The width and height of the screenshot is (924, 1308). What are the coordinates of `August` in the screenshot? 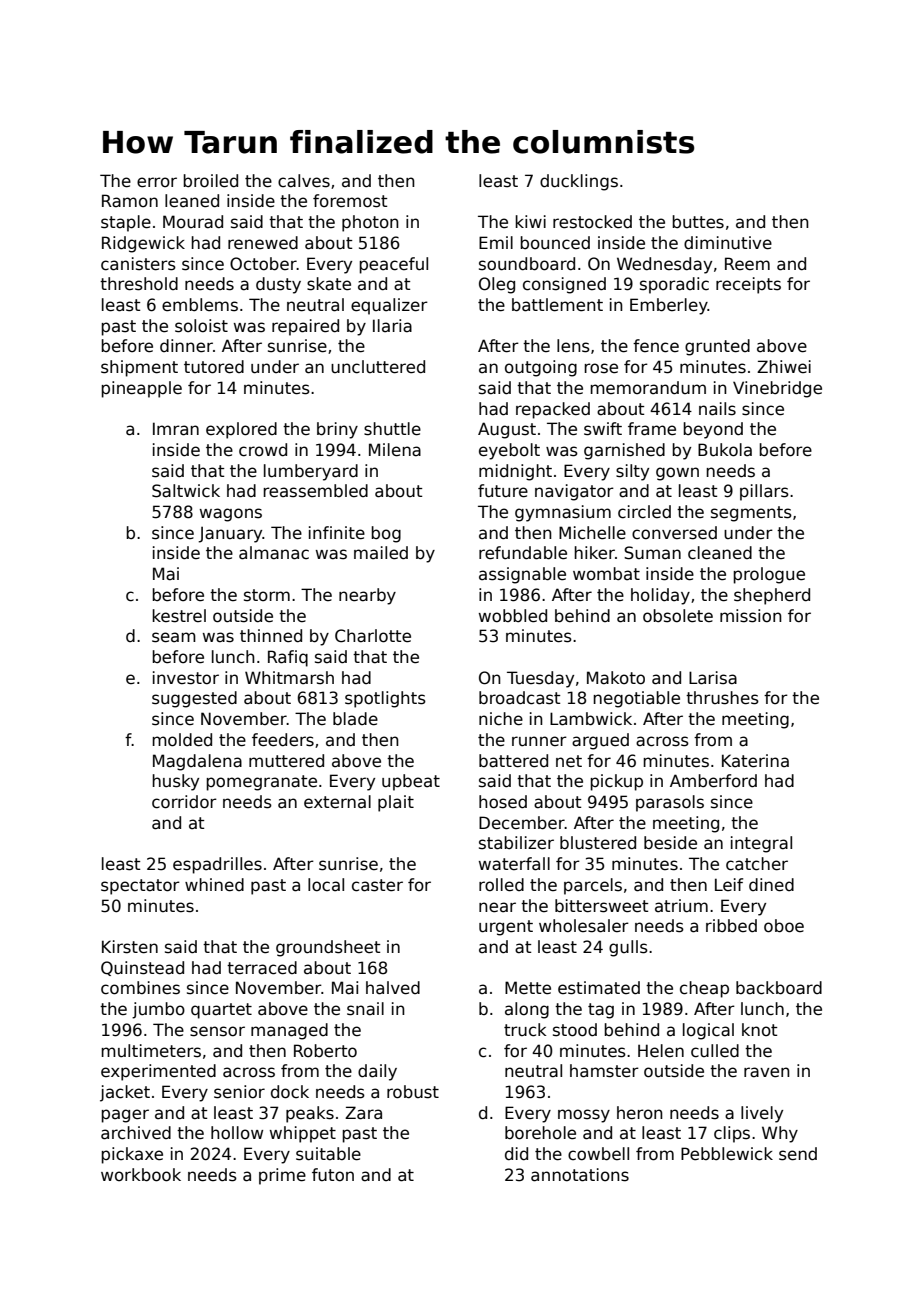 It's located at (507, 430).
